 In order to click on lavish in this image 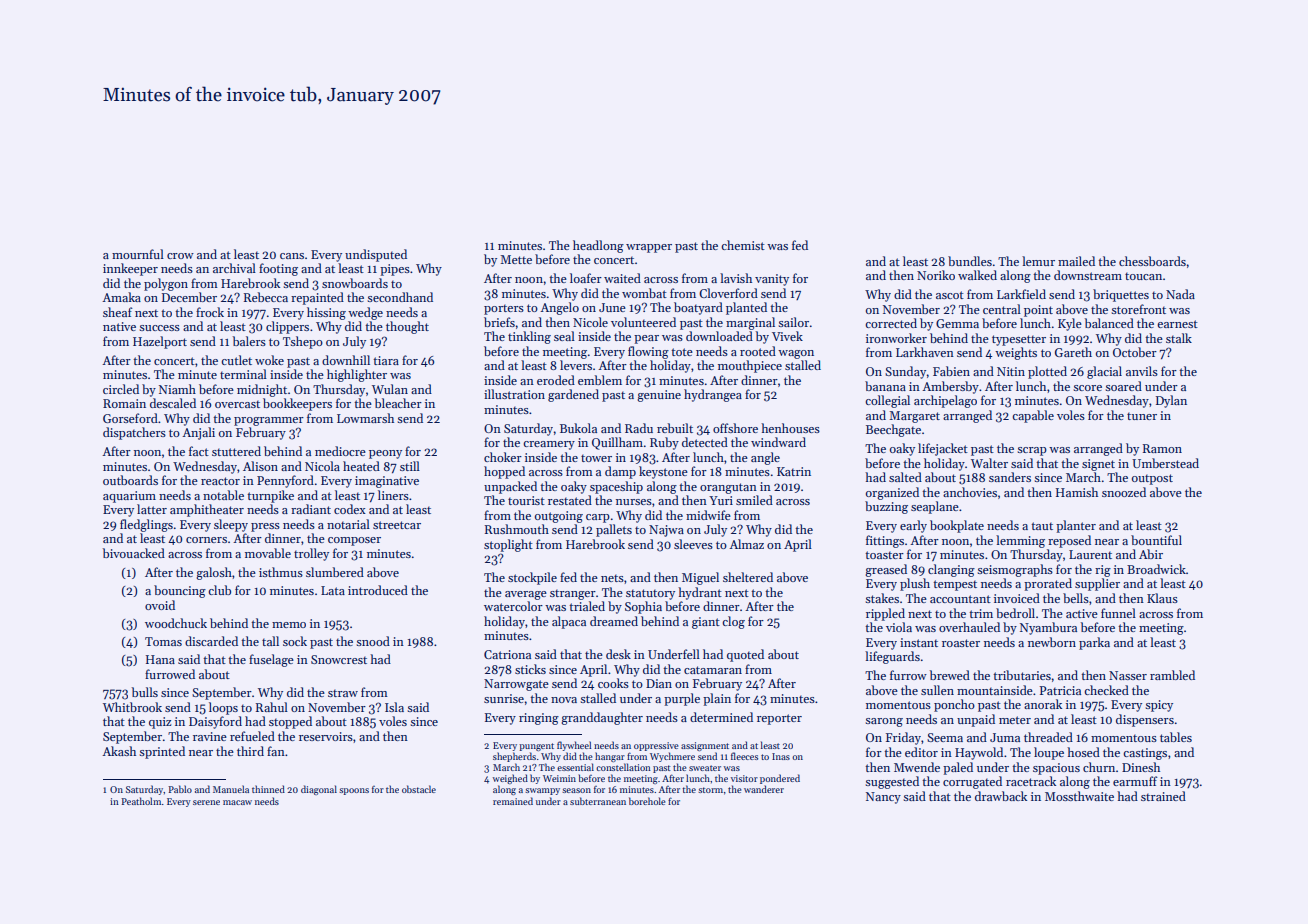, I will do `click(736, 278)`.
